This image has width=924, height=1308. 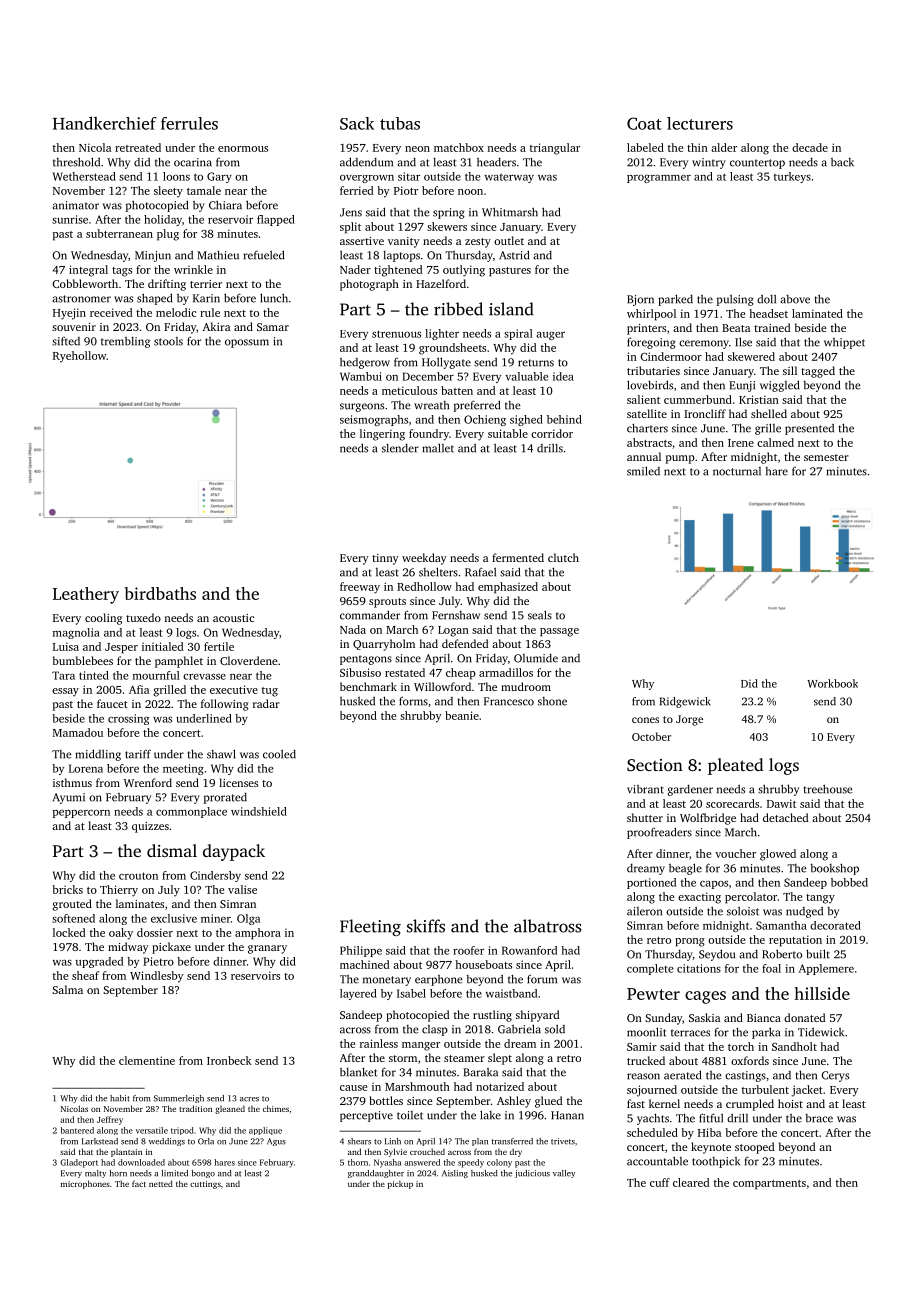 What do you see at coordinates (644, 123) in the image?
I see `Coat` at bounding box center [644, 123].
